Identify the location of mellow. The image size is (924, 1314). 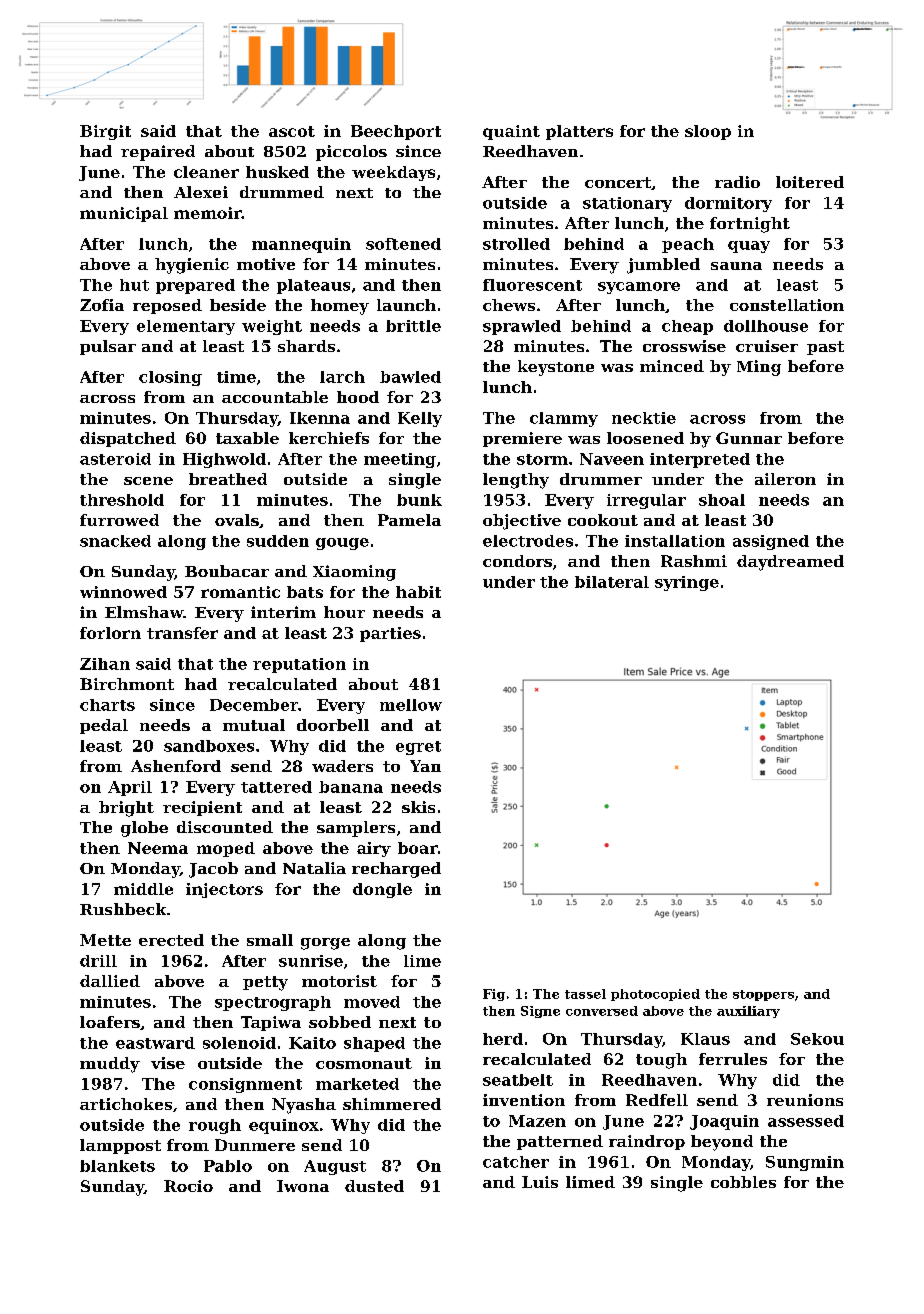
(411, 705).
